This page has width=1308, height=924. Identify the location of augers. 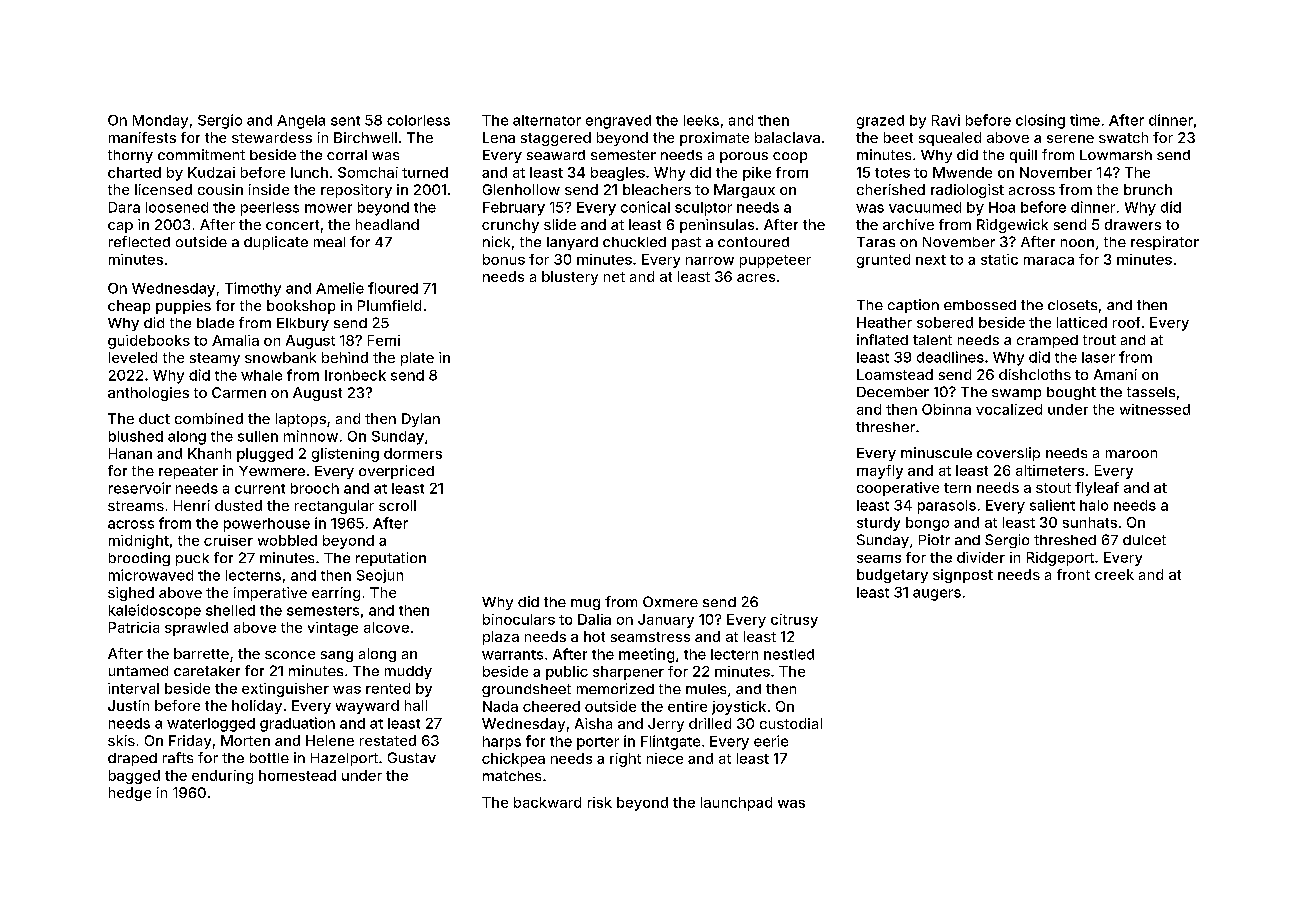
(937, 595).
